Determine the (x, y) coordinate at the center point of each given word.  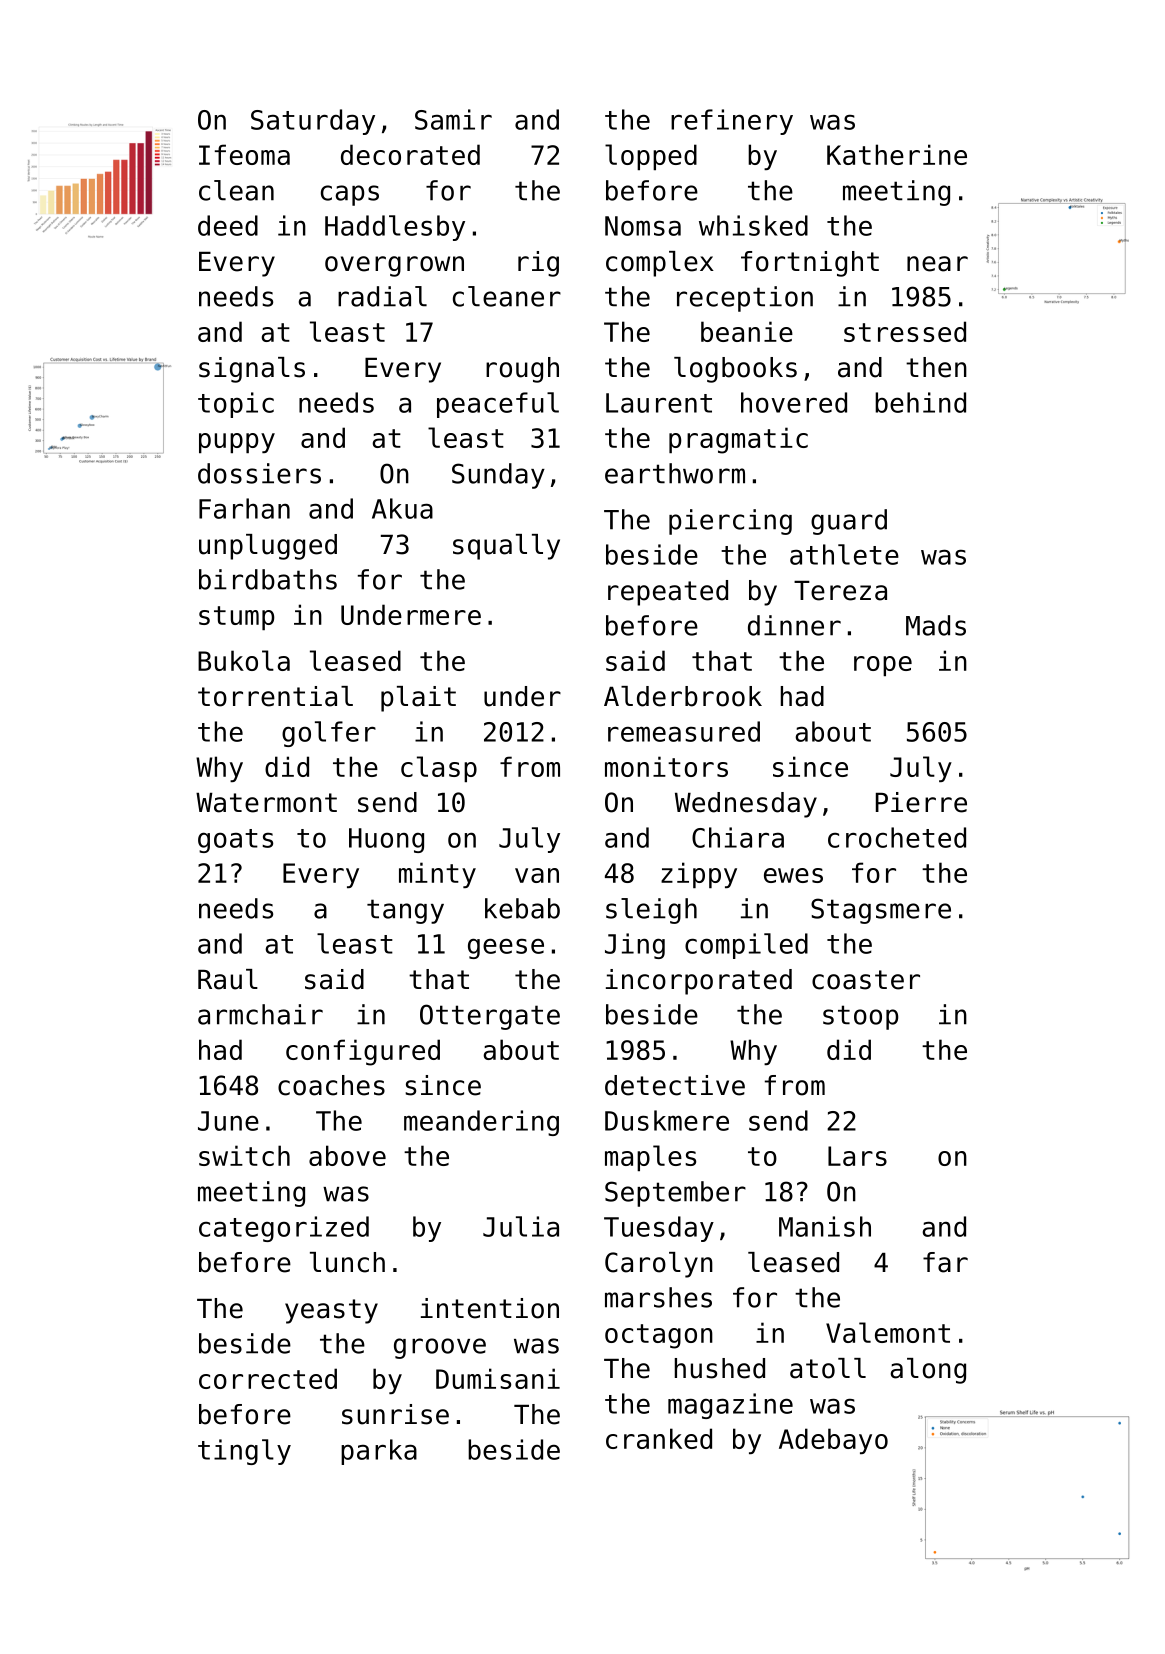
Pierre (921, 802)
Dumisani (498, 1378)
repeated (668, 593)
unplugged (268, 547)
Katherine (897, 154)
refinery (732, 122)
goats (235, 841)
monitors (666, 766)
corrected (268, 1378)
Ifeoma (244, 154)
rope (883, 666)
